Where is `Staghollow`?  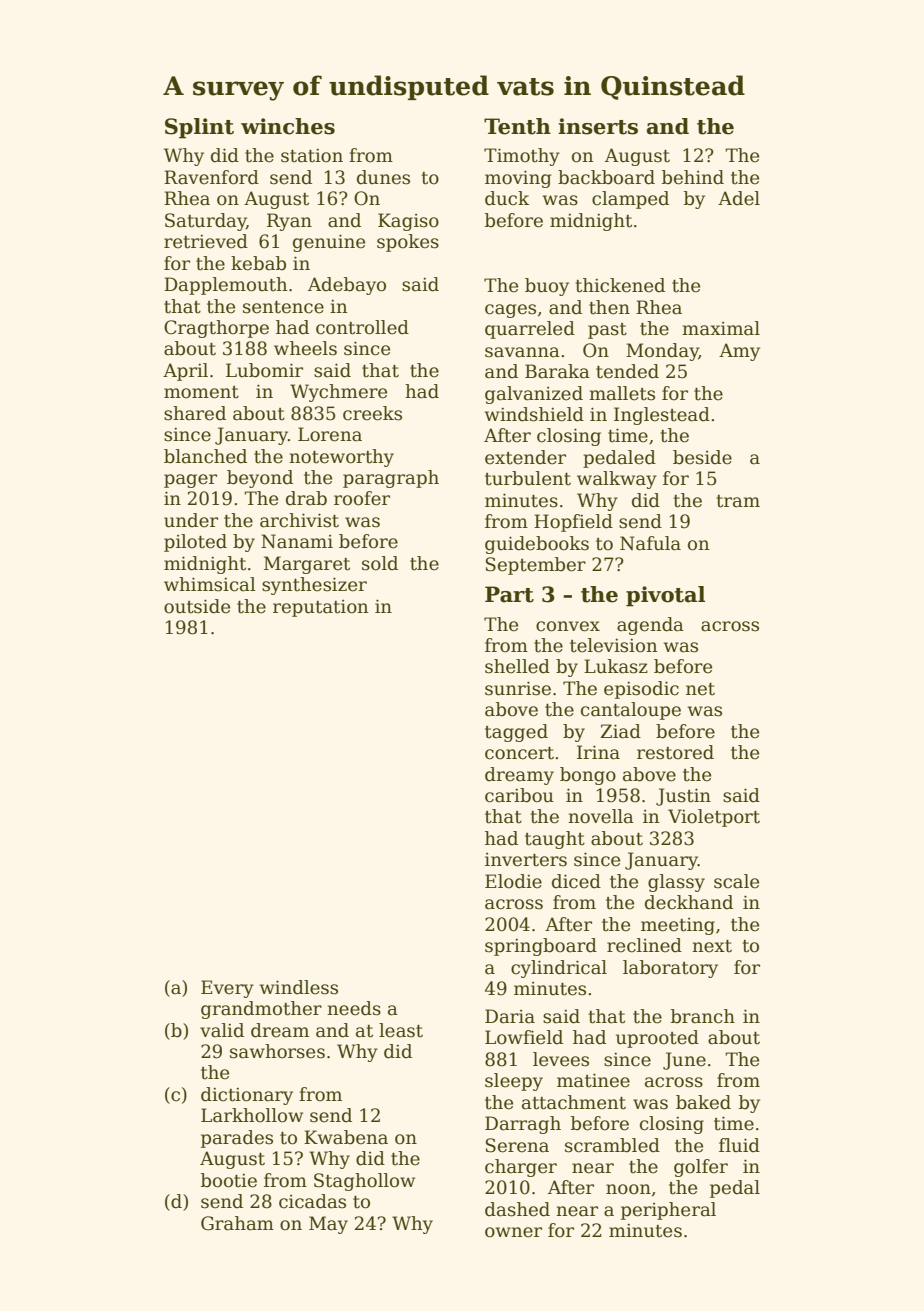 Staghollow is located at coordinates (364, 1182).
